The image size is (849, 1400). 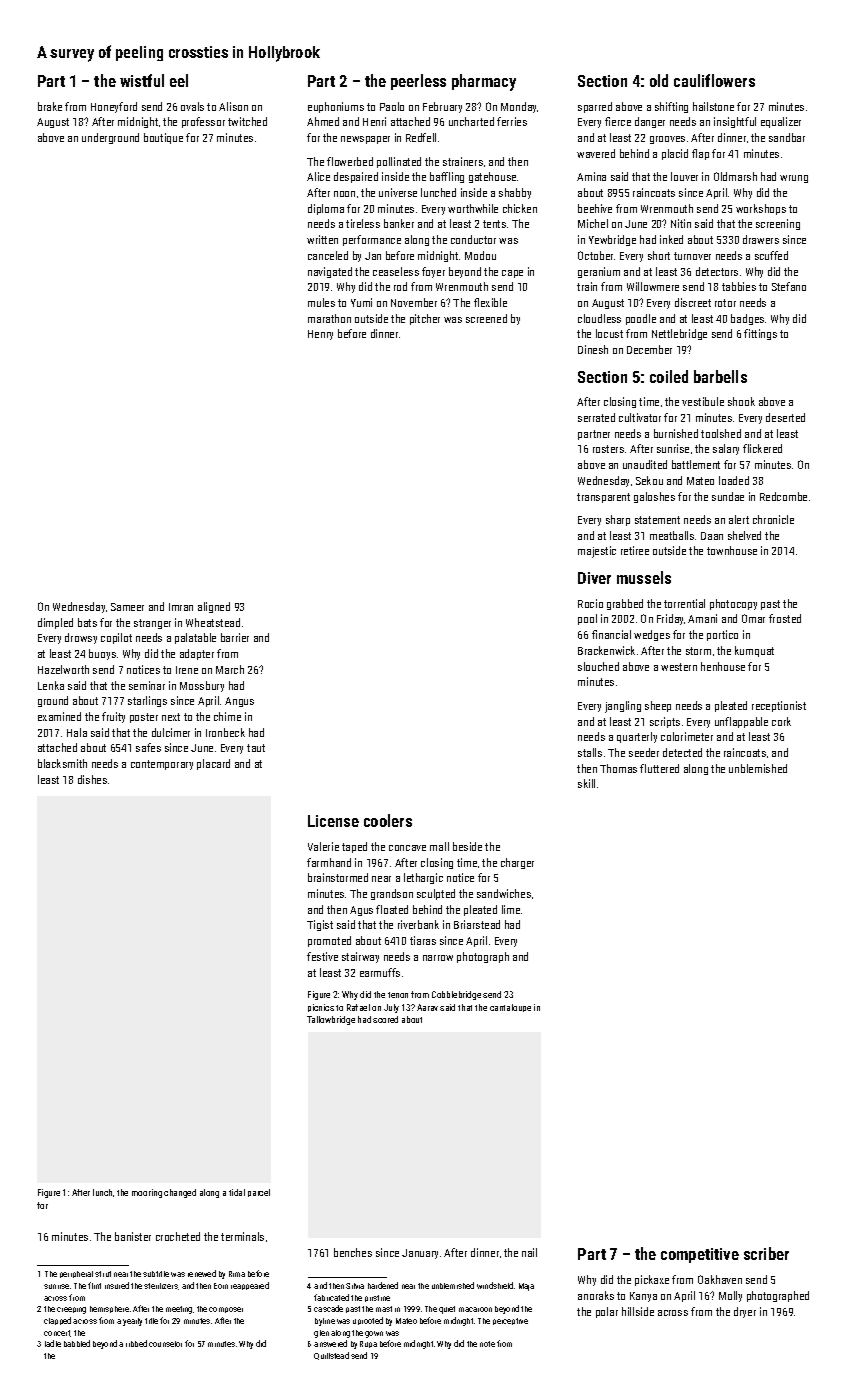 I want to click on Alice, so click(x=318, y=176).
